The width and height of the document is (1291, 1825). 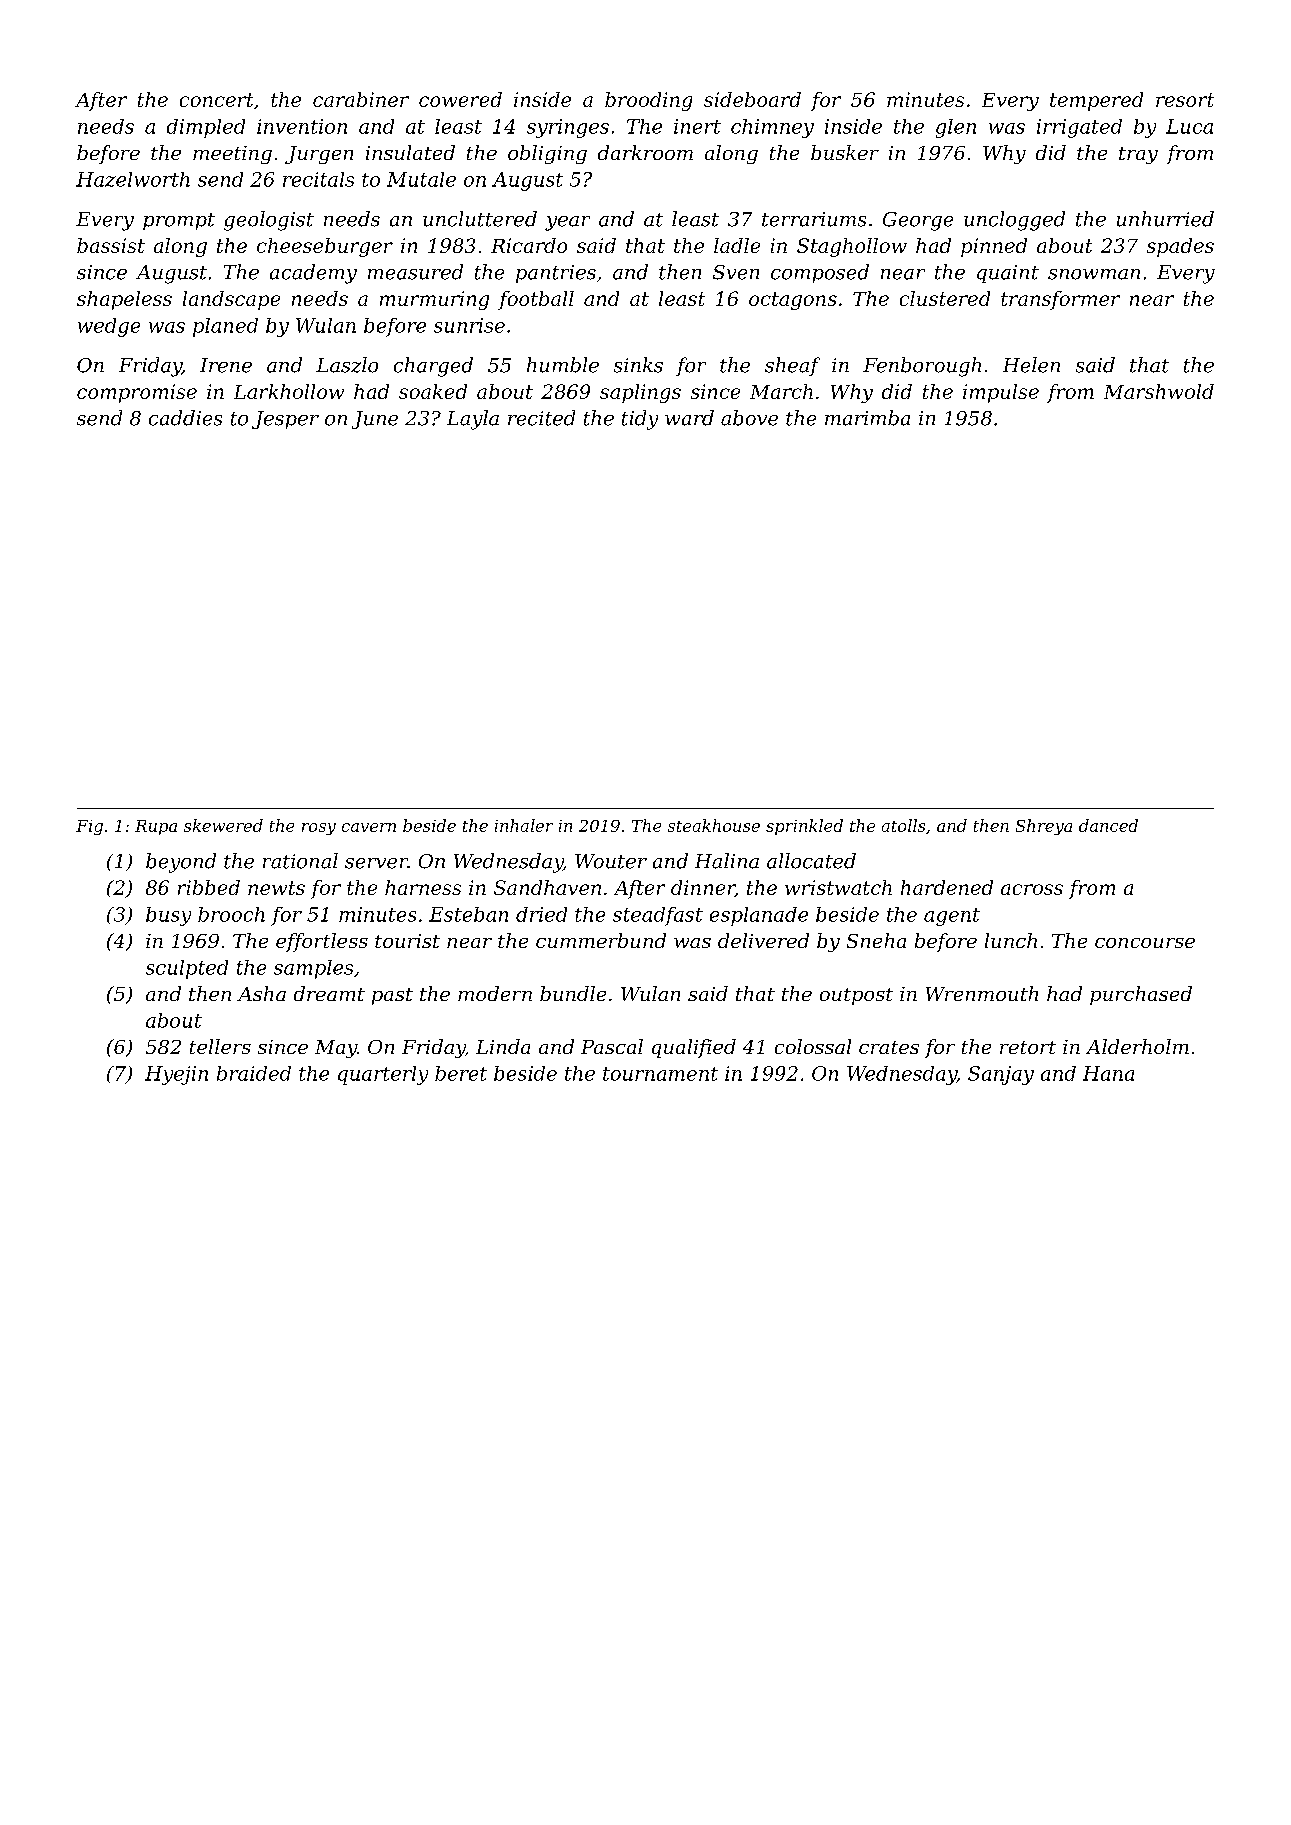 What do you see at coordinates (89, 827) in the document?
I see `Fig` at bounding box center [89, 827].
